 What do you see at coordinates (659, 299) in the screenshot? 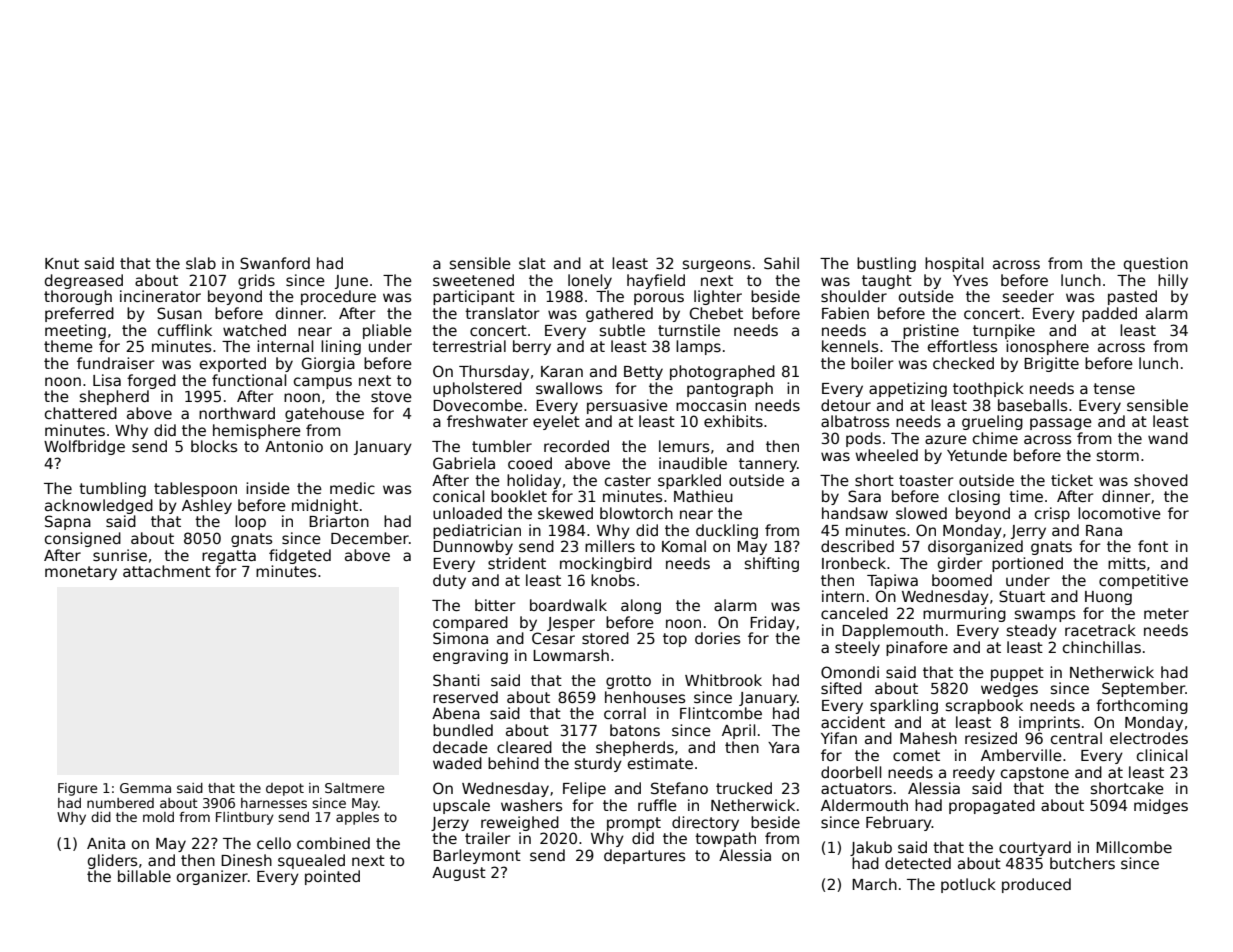
I see `porous` at bounding box center [659, 299].
